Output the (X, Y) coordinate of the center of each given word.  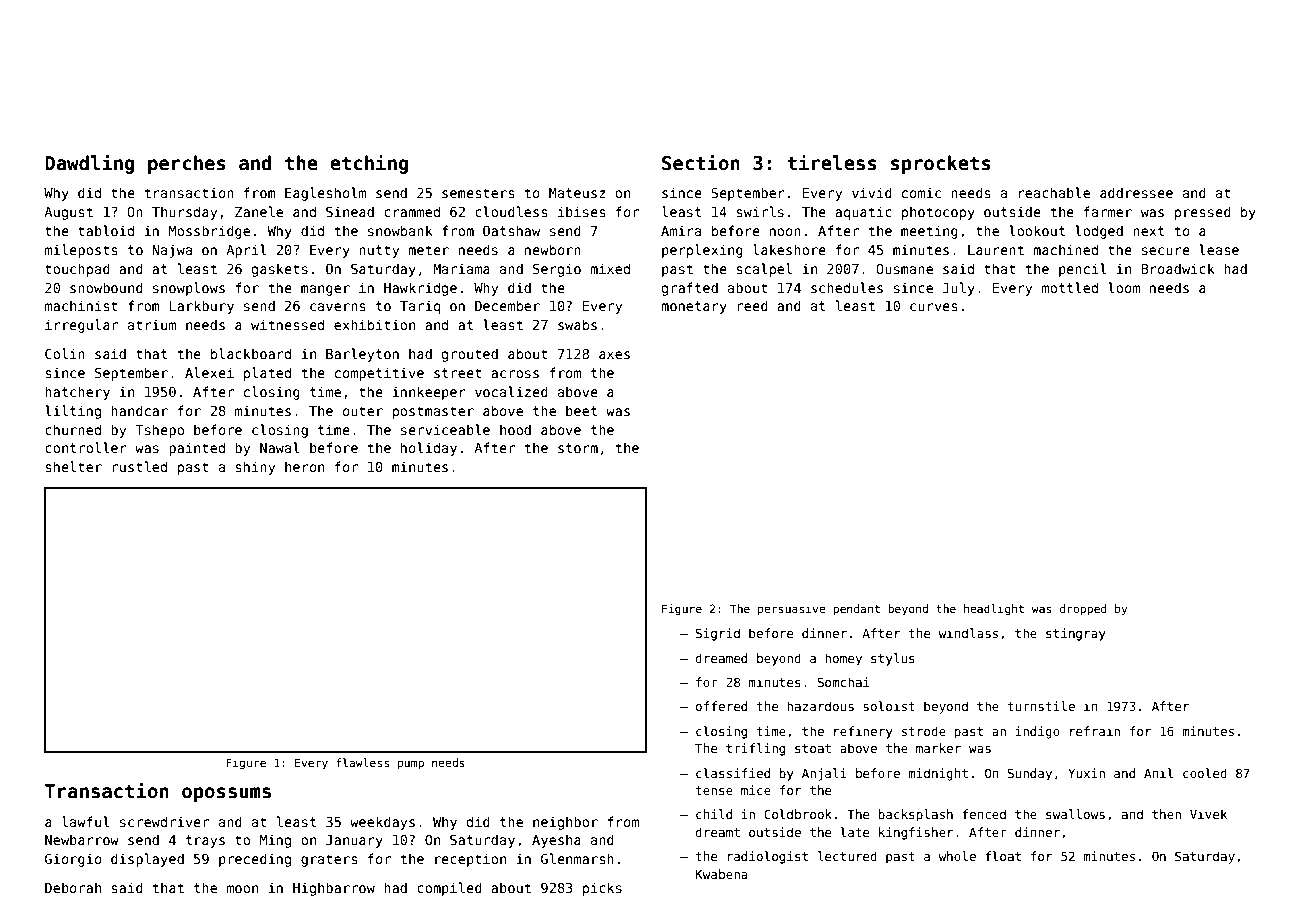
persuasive (792, 610)
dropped (1083, 609)
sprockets (941, 164)
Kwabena (721, 874)
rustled (139, 466)
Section (701, 162)
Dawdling (89, 164)
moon (242, 889)
